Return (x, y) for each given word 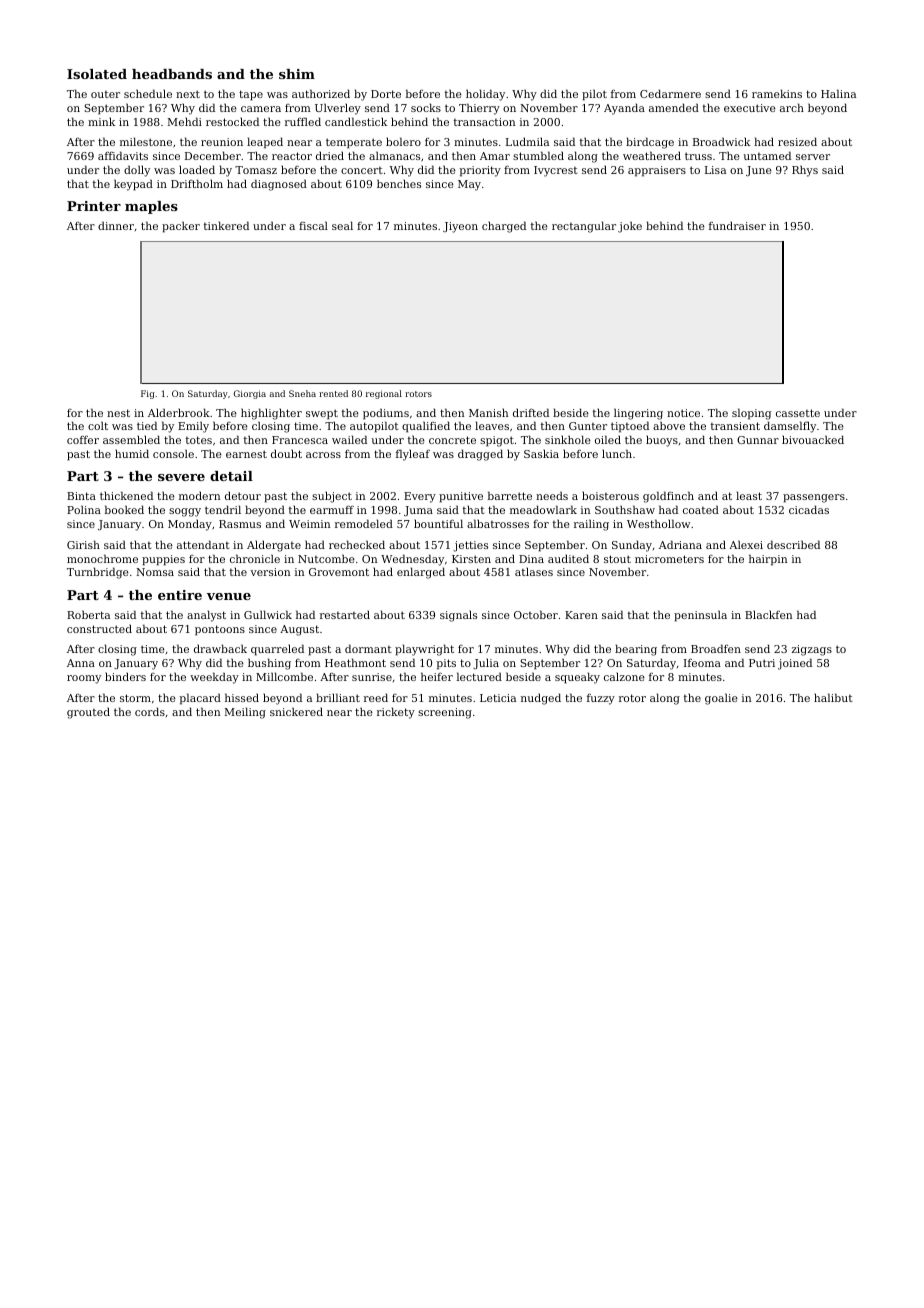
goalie (721, 699)
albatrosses (498, 523)
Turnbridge (98, 573)
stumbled (538, 155)
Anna (81, 663)
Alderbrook (179, 412)
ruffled (303, 121)
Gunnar (758, 440)
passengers (814, 498)
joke (630, 227)
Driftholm (197, 183)
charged (504, 227)
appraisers (657, 171)
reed (376, 697)
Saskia (541, 453)
